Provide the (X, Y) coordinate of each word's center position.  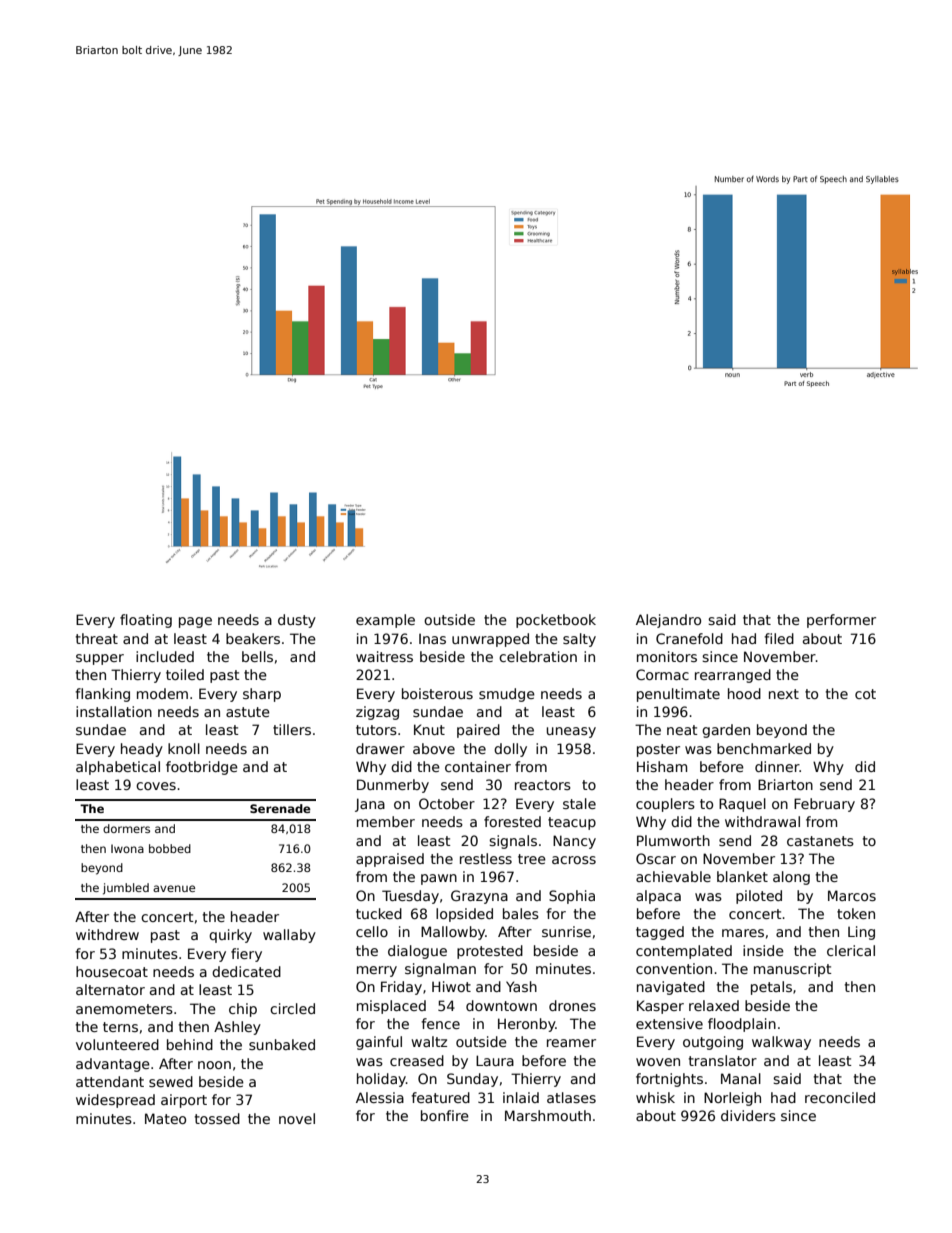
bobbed (170, 848)
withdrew (107, 934)
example (385, 621)
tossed (217, 1118)
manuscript (793, 970)
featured (440, 1097)
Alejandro (668, 621)
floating (146, 621)
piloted (759, 897)
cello (372, 931)
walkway (781, 1043)
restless (486, 858)
